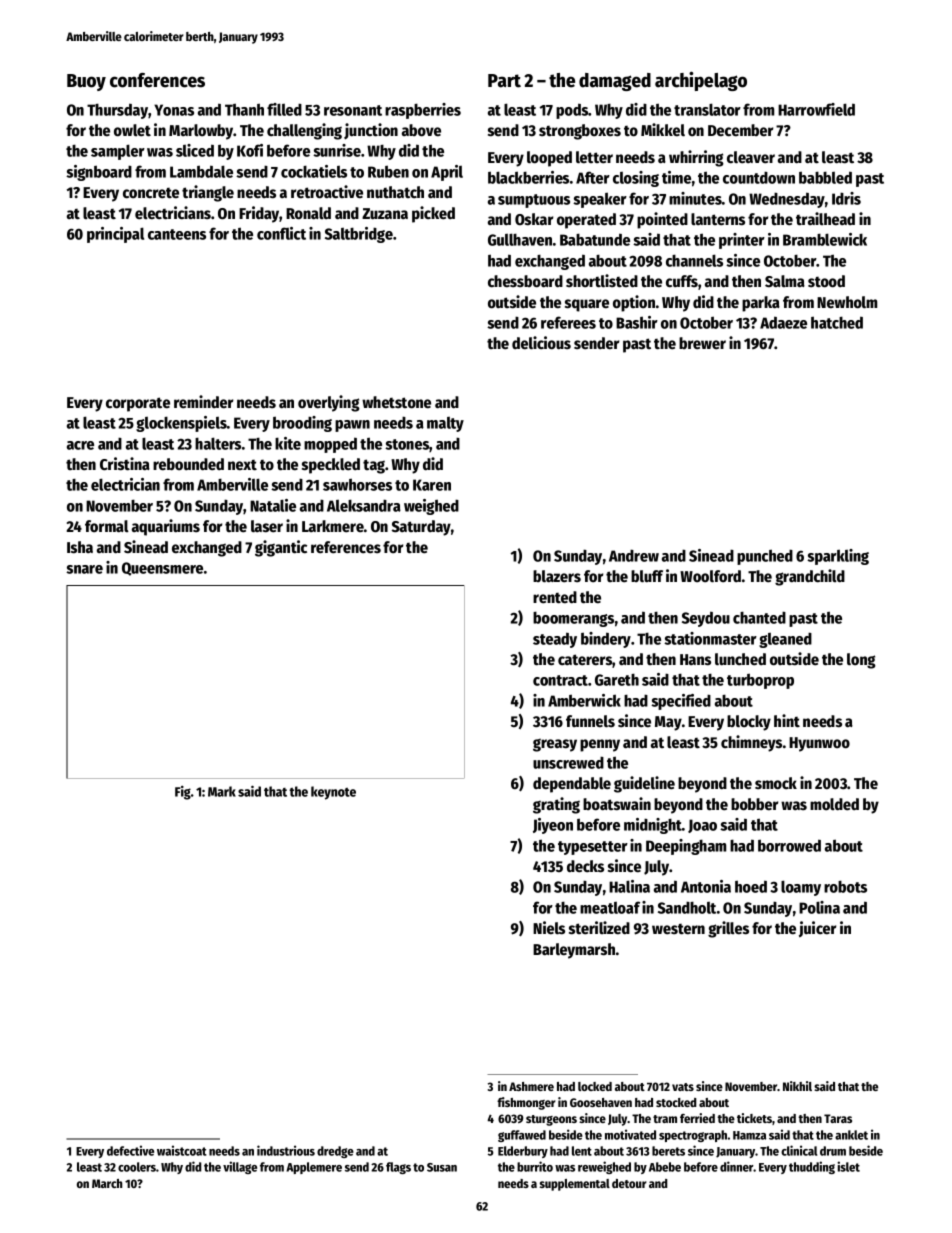 This document has width=952, height=1233. Describe the element at coordinates (359, 235) in the document. I see `Saltbridge` at that location.
